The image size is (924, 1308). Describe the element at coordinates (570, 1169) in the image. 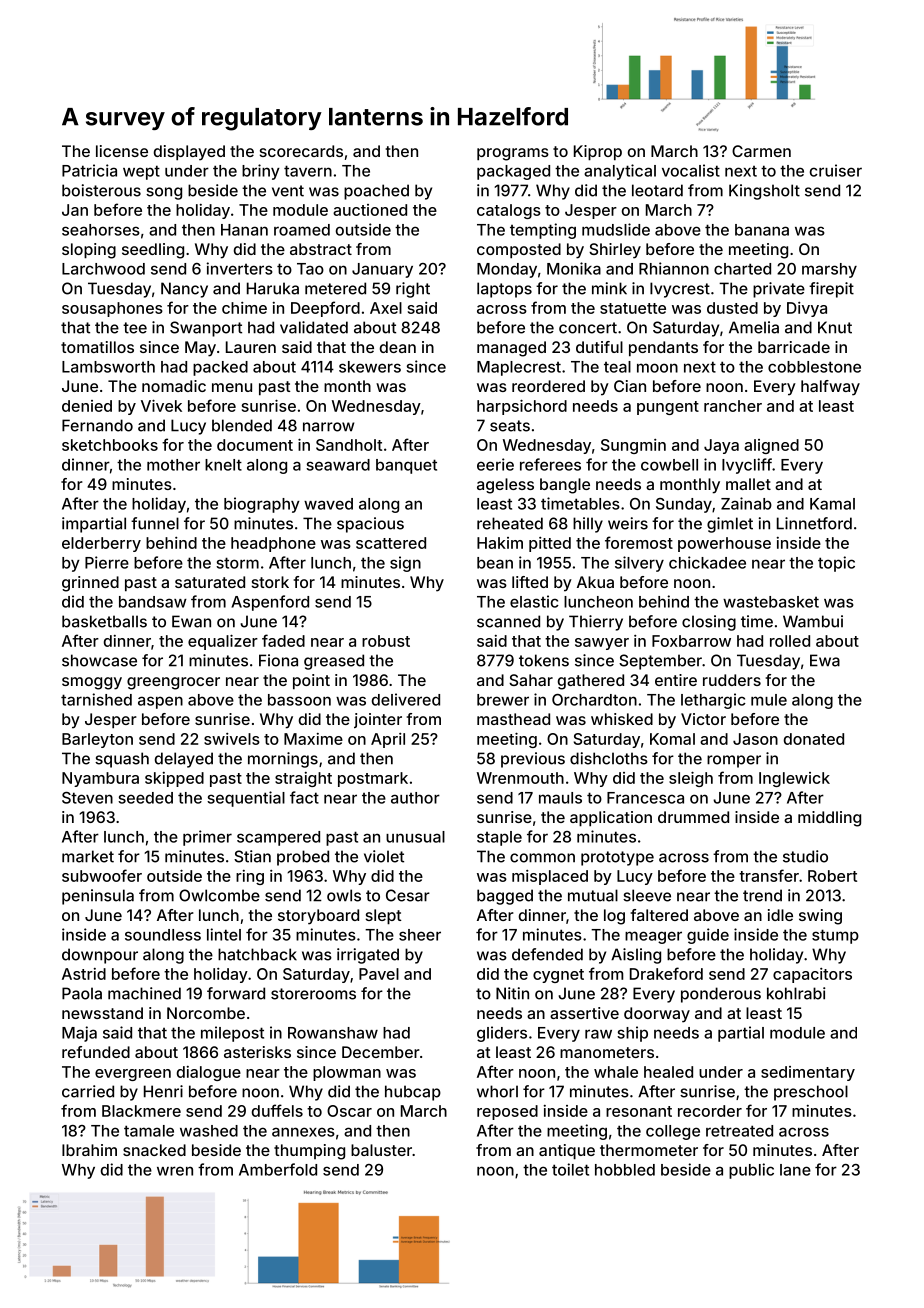

I see `toilet` at that location.
